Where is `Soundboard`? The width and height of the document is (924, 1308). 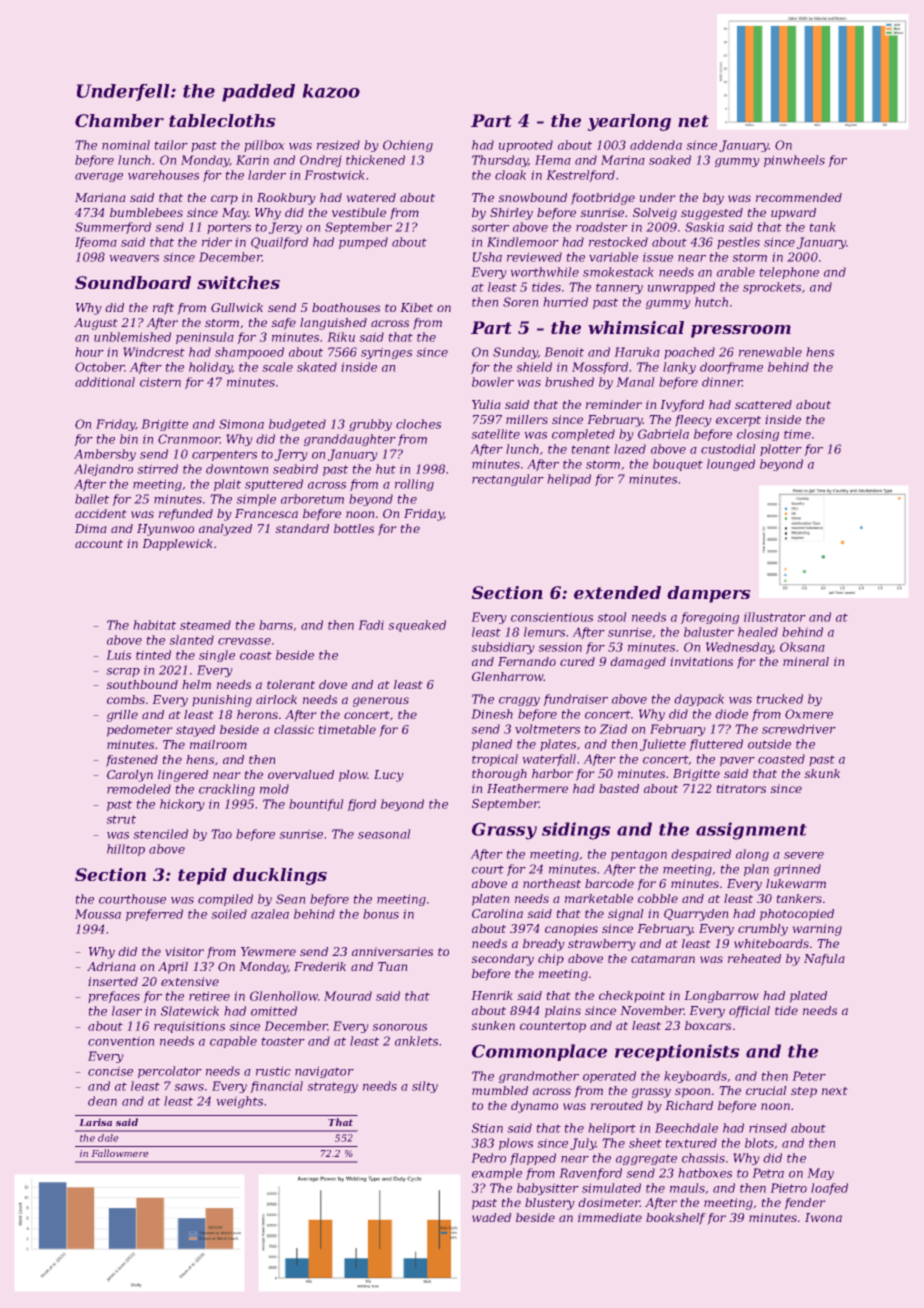
Soundboard is located at coordinates (133, 282).
